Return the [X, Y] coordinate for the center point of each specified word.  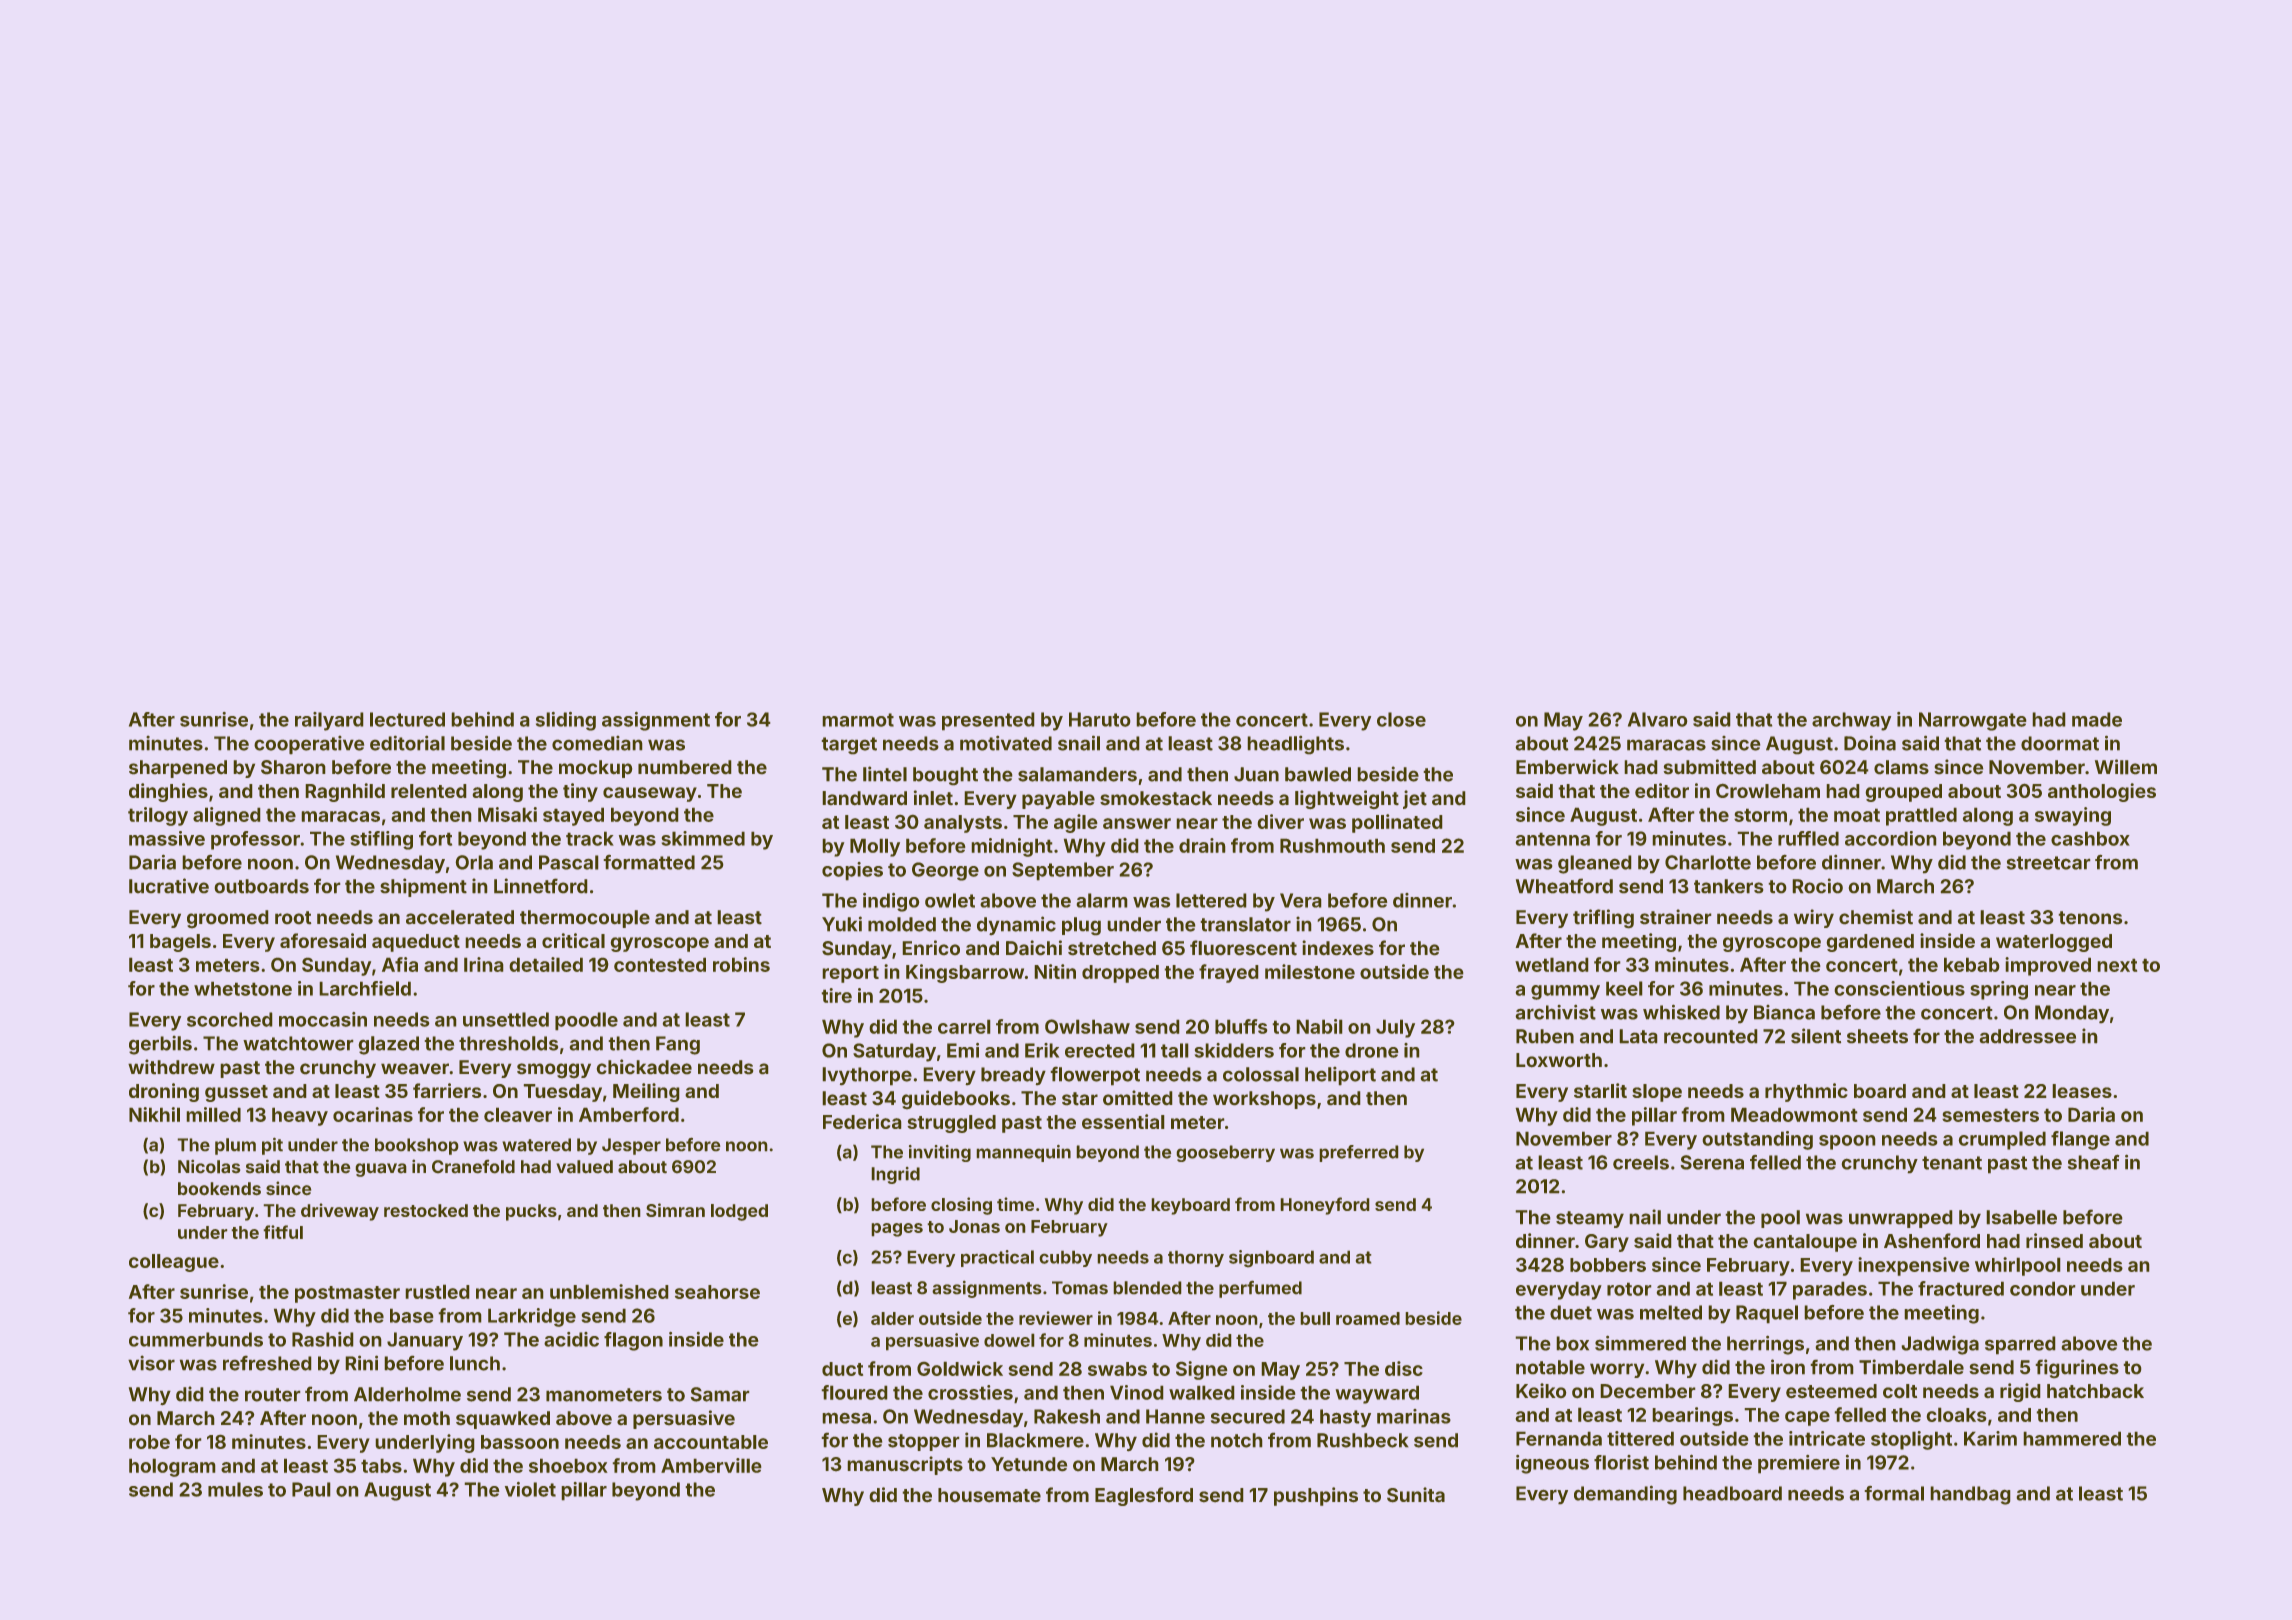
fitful [283, 1232]
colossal [1261, 1074]
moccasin [323, 1019]
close [1401, 719]
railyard [329, 721]
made [2097, 719]
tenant [1952, 1163]
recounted [1711, 1036]
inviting [940, 1153]
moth [427, 1418]
